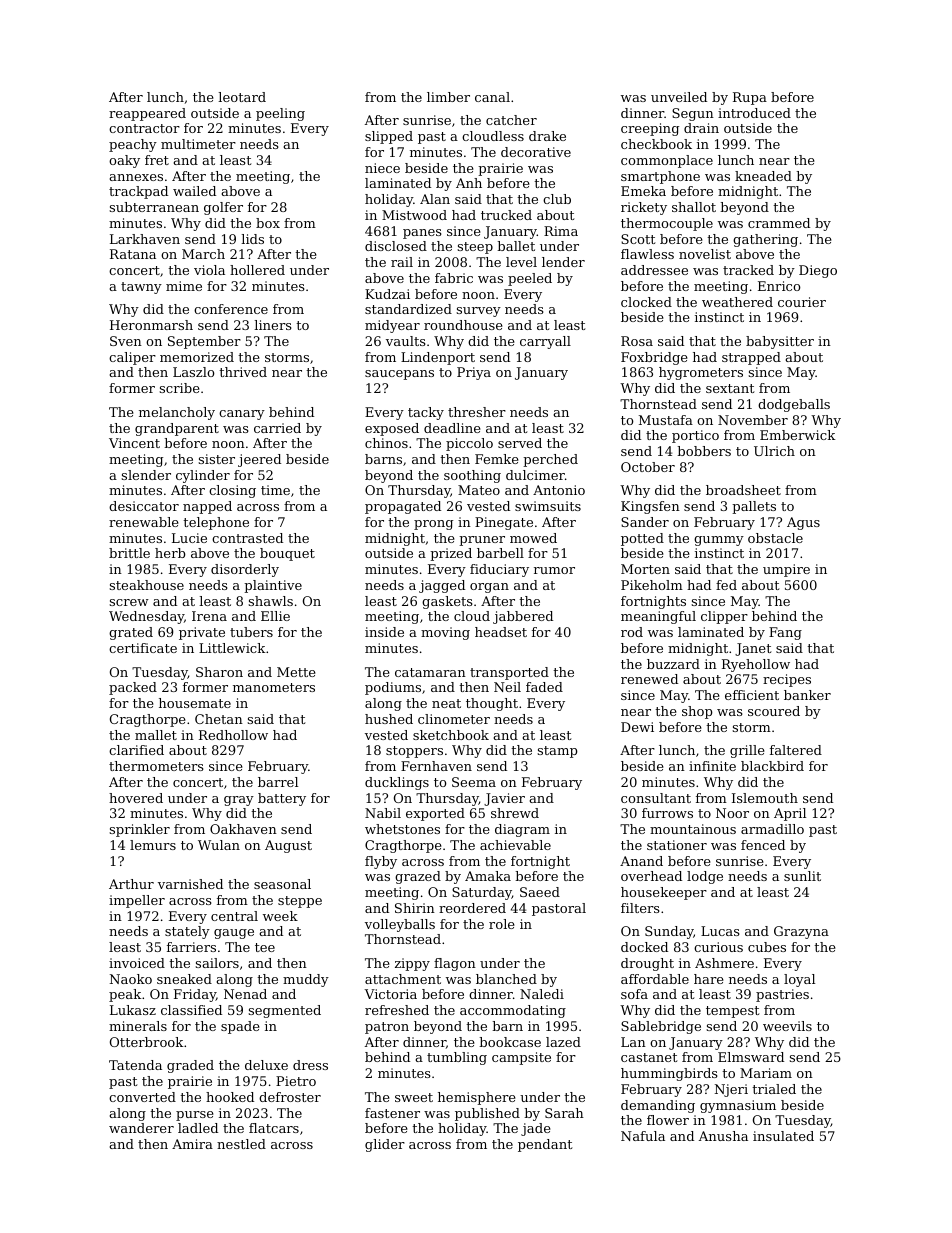  I want to click on Kingsfen, so click(650, 507).
